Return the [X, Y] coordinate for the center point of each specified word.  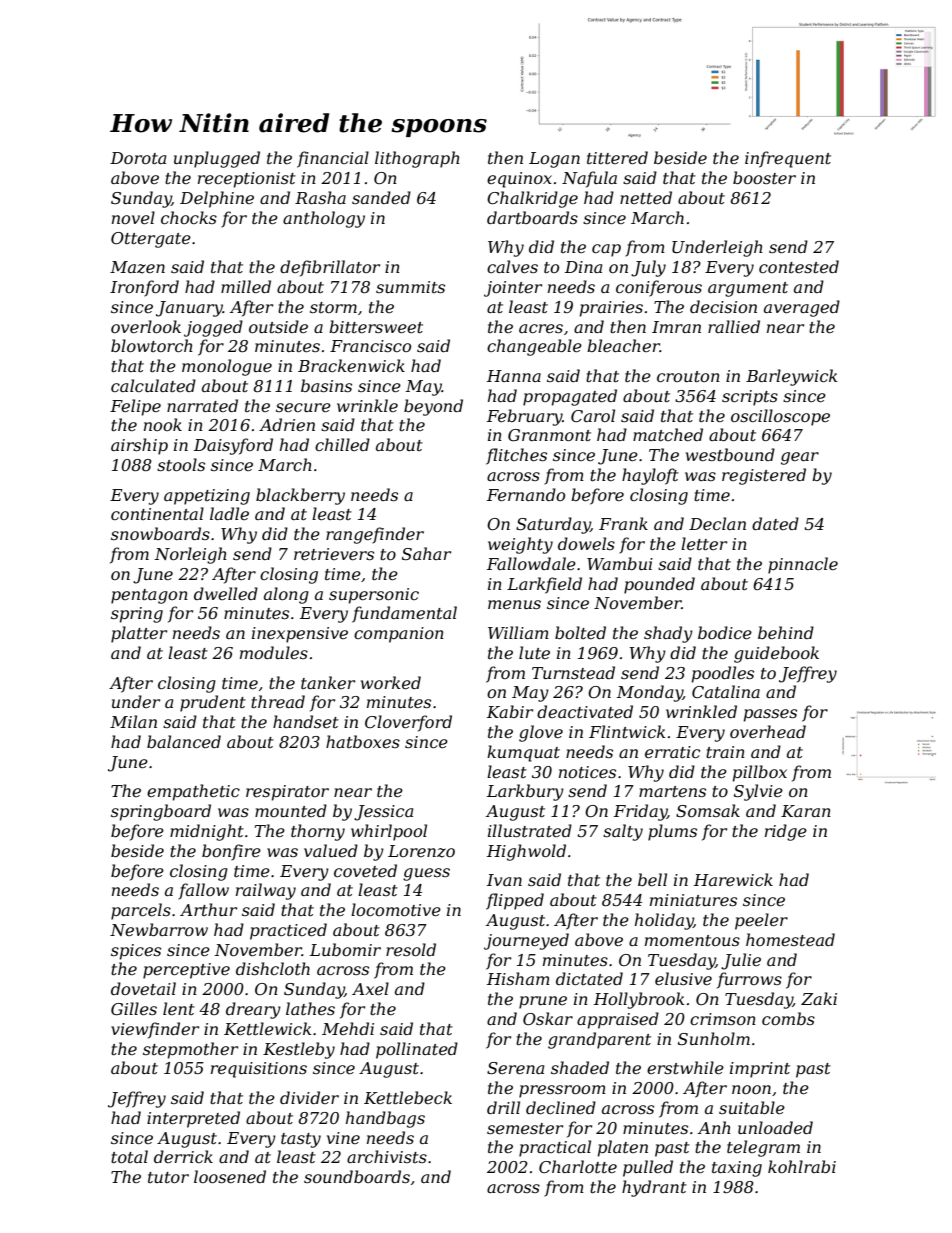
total [129, 1156]
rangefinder [375, 535]
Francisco [370, 346]
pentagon [149, 596]
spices [136, 952]
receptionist [247, 180]
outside [278, 326]
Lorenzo [421, 851]
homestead [790, 939]
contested [799, 266]
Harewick [733, 879]
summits [410, 287]
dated [775, 523]
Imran [676, 327]
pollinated [417, 1050]
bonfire [231, 852]
